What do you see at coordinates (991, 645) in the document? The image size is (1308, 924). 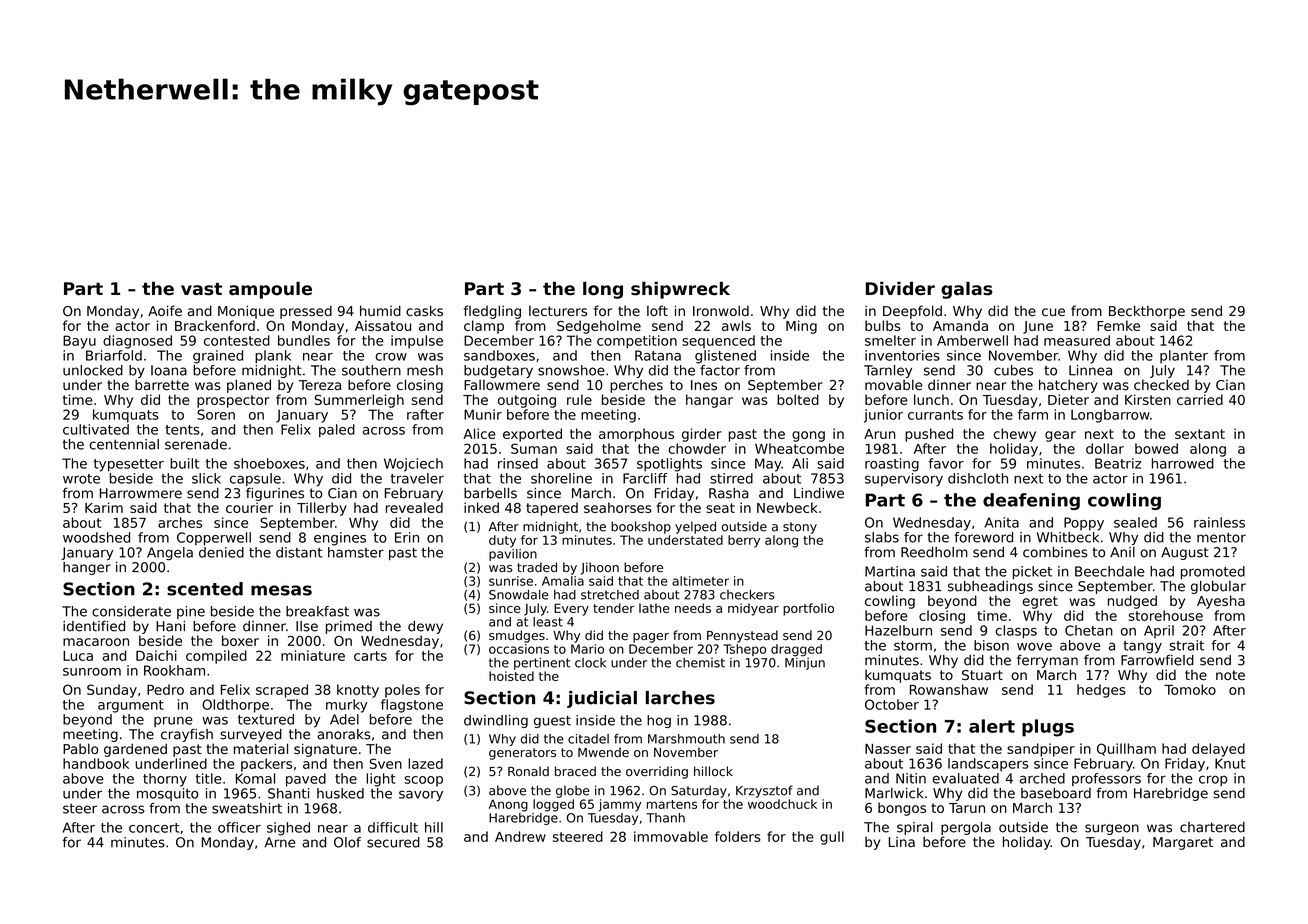 I see `bison` at bounding box center [991, 645].
